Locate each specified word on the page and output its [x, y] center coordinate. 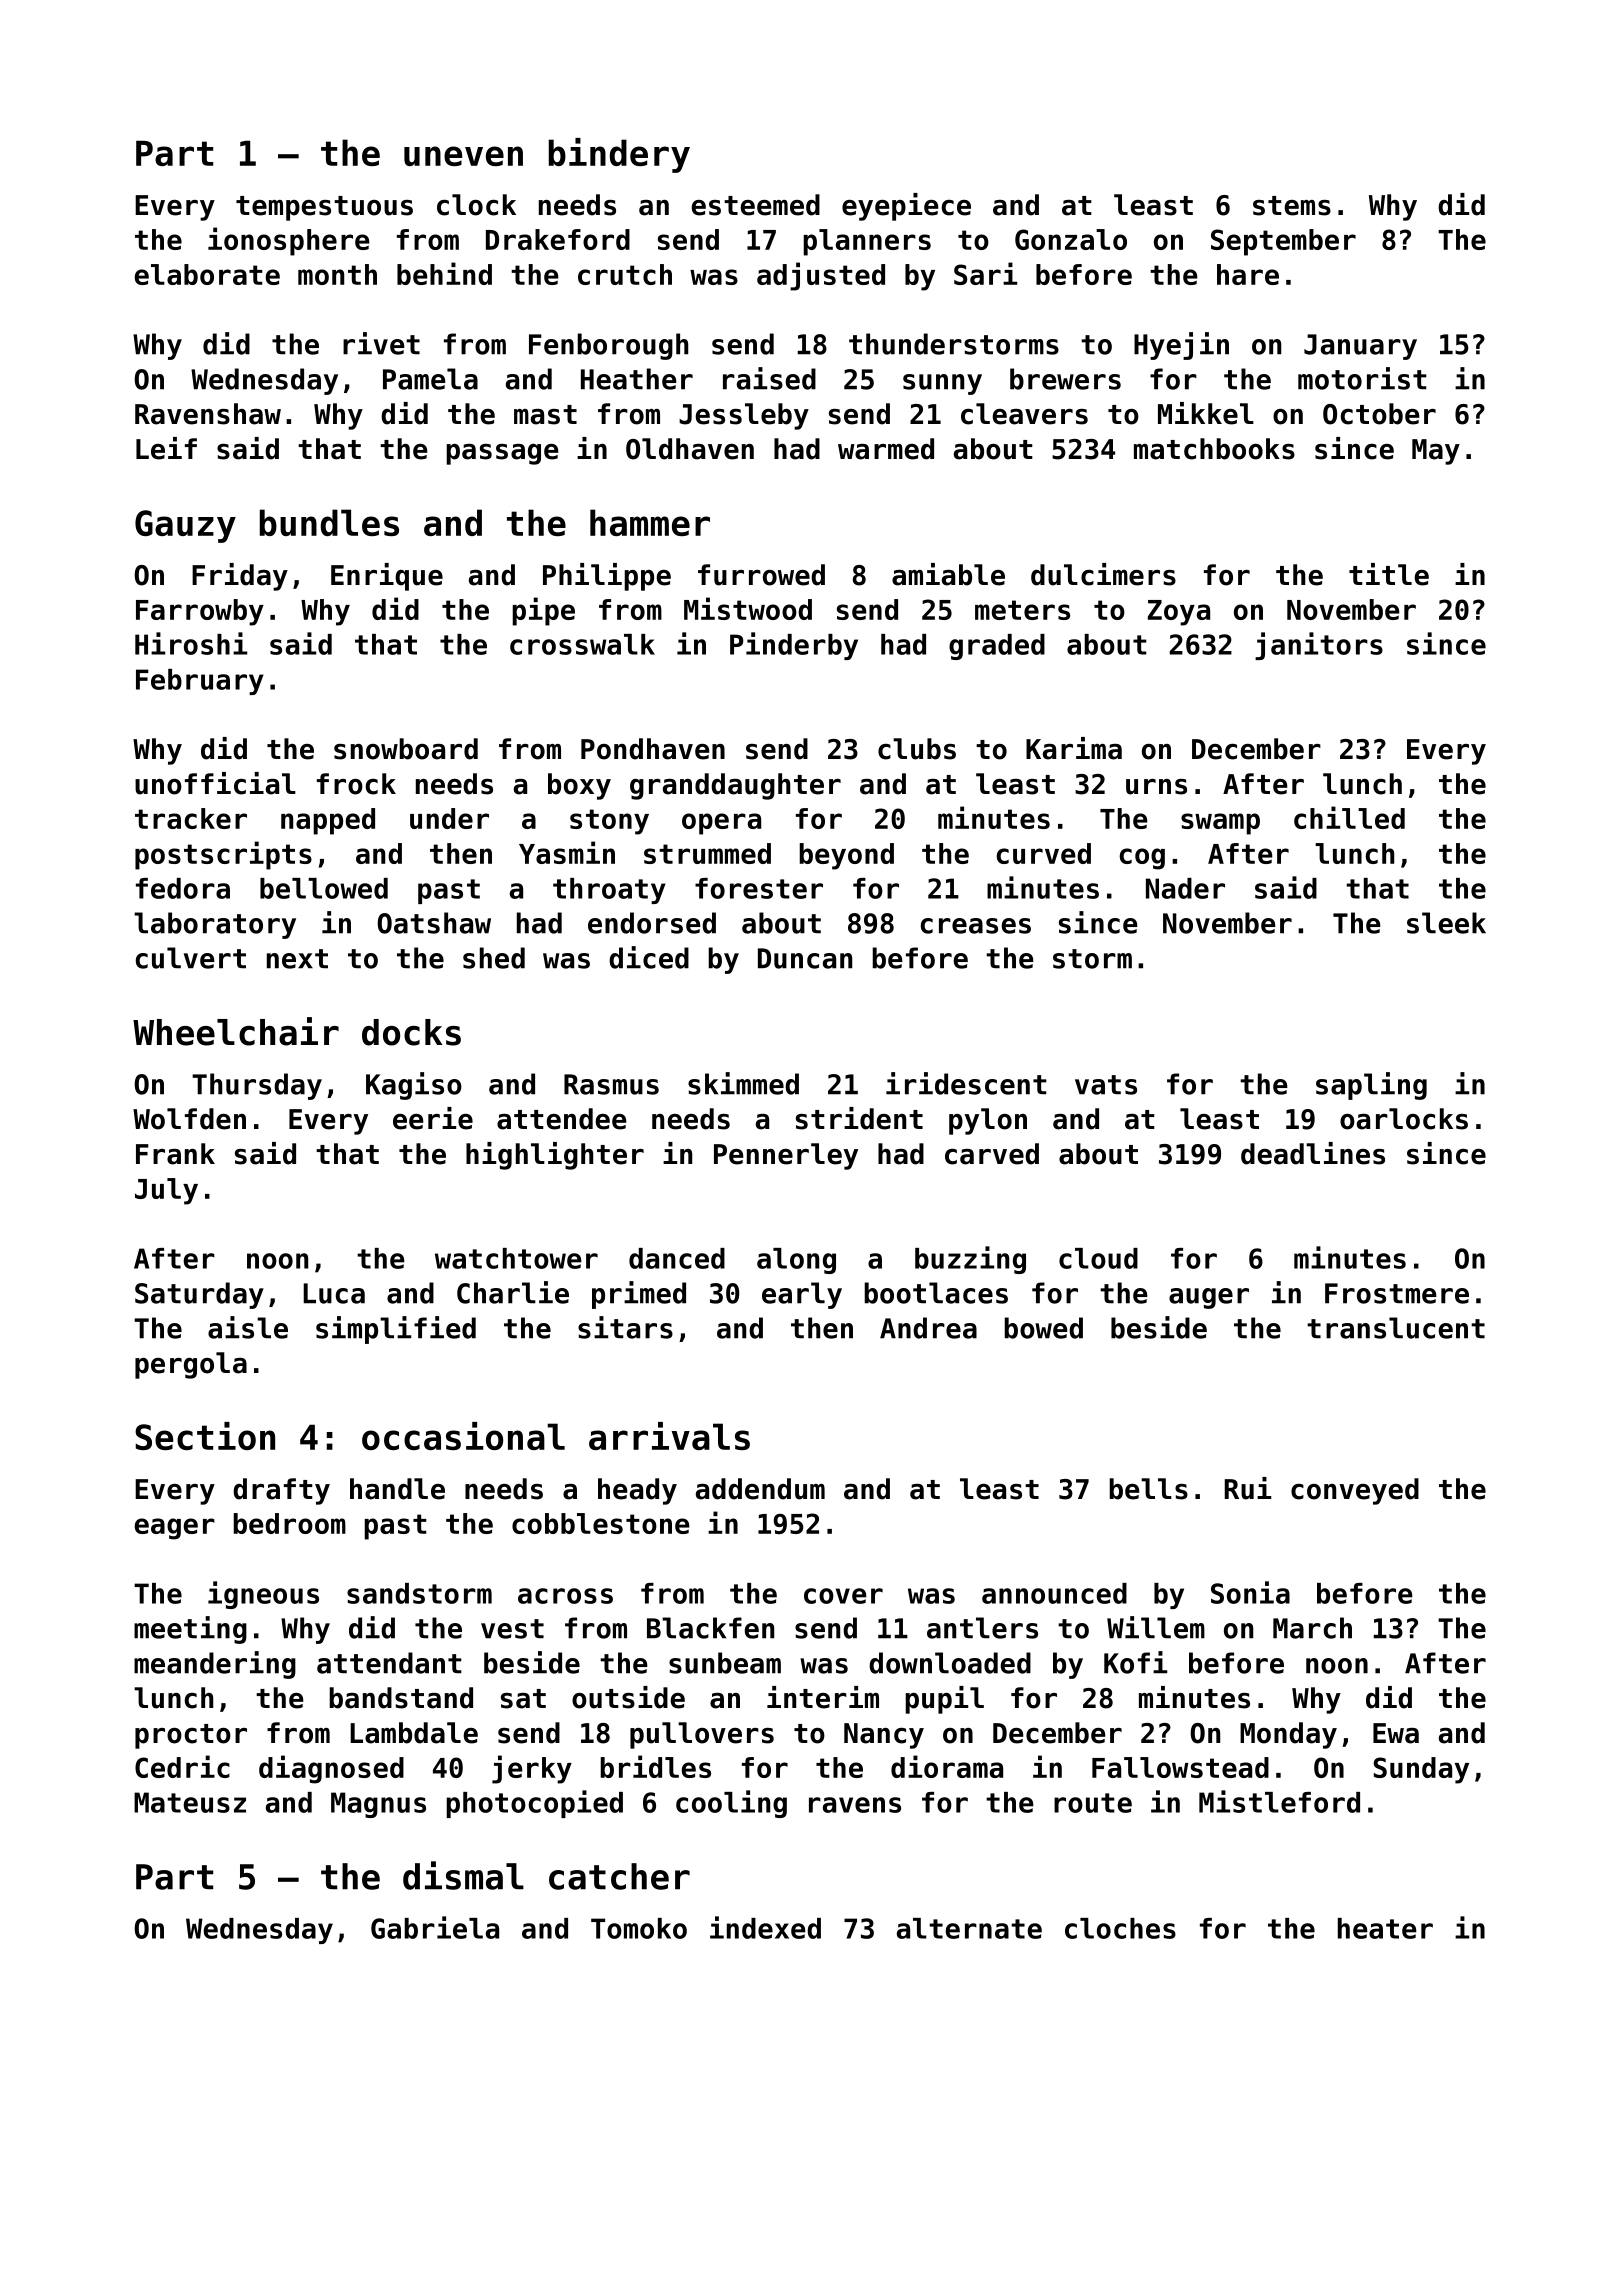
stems [1292, 206]
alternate [969, 1928]
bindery [619, 155]
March [1312, 1628]
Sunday [1421, 1770]
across [565, 1596]
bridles [655, 1766]
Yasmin [567, 852]
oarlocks [1404, 1119]
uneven [463, 156]
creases [976, 926]
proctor [191, 1736]
